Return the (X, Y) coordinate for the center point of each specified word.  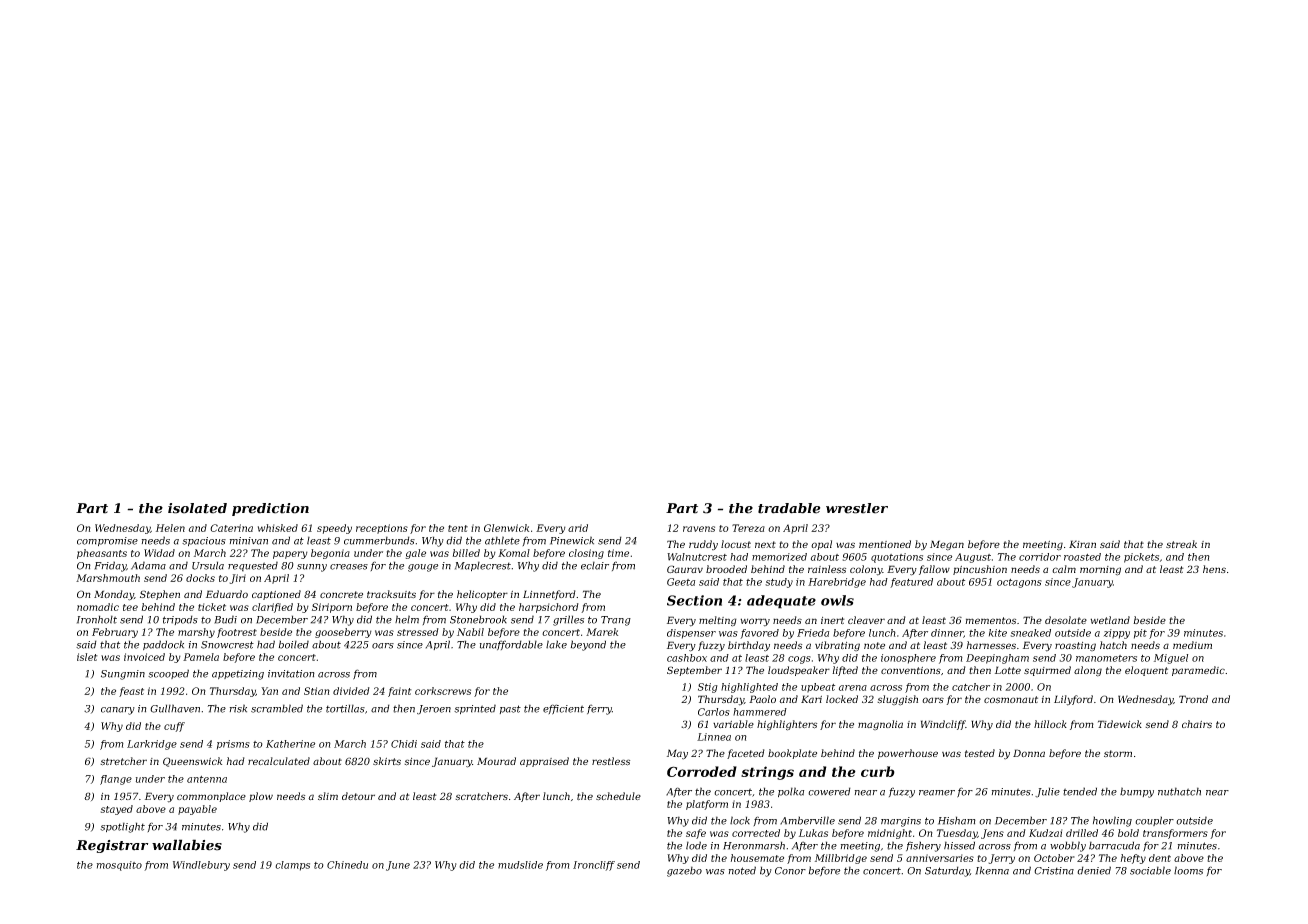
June (398, 866)
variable (733, 724)
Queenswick (192, 762)
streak (1181, 544)
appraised (544, 762)
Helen (170, 528)
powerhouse (908, 754)
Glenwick (506, 528)
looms (1188, 870)
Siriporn (332, 608)
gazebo (684, 871)
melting (718, 621)
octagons (1019, 583)
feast (131, 692)
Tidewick (1120, 724)
